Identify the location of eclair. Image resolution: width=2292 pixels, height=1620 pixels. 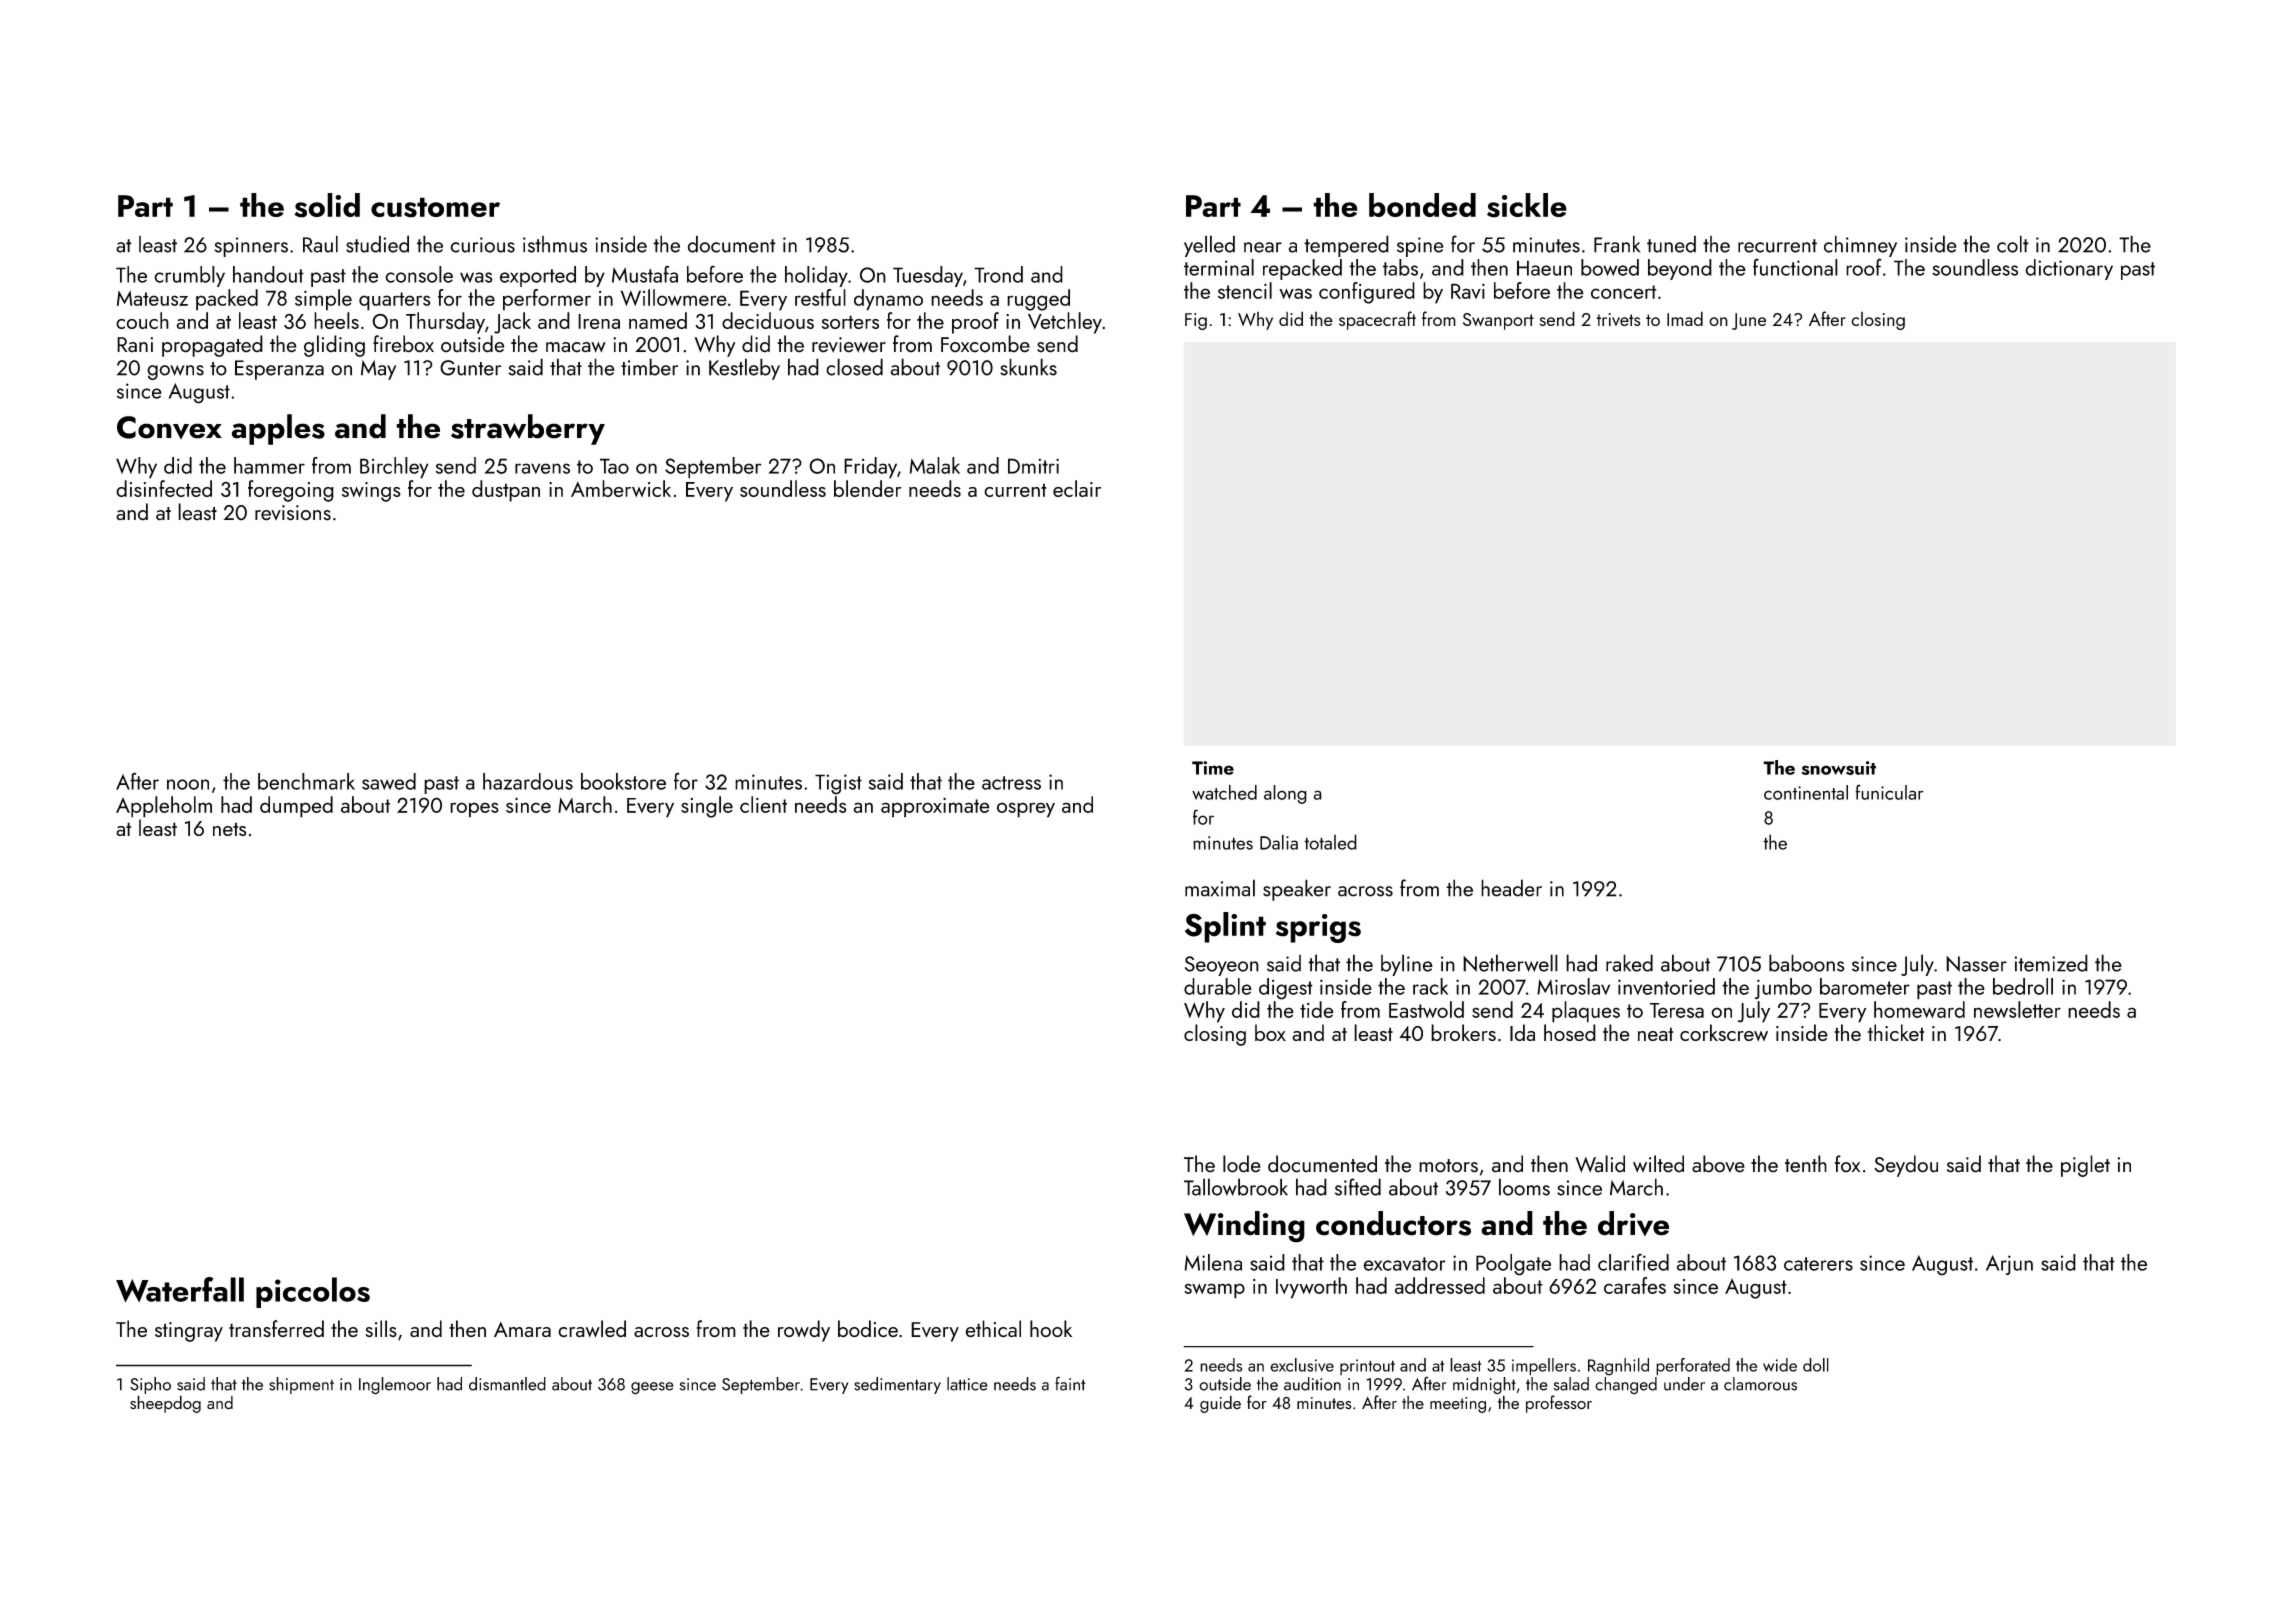
(1077, 488).
